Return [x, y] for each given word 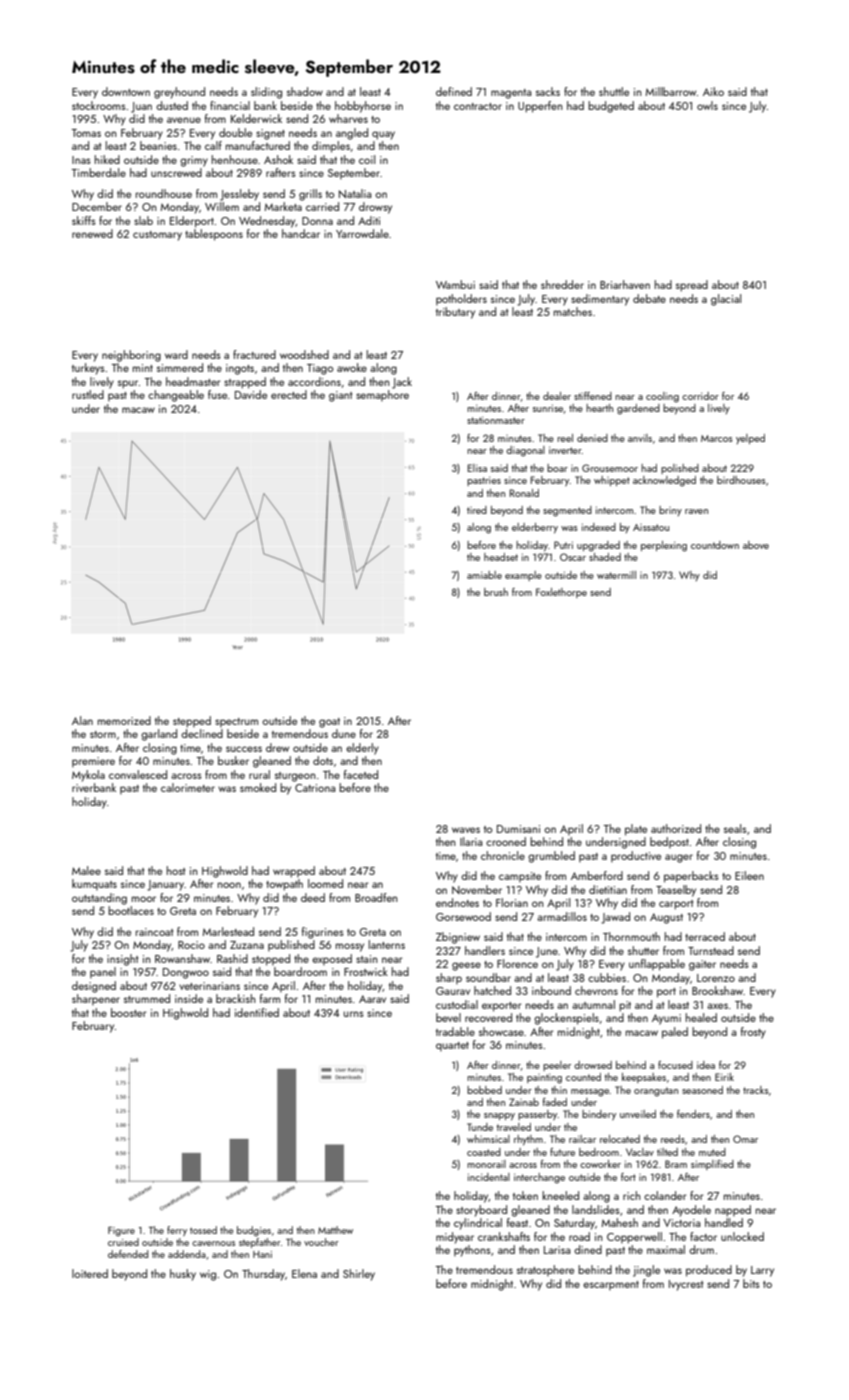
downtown [126, 91]
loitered [90, 1273]
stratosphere [545, 1270]
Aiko [713, 91]
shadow [305, 91]
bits [751, 1283]
